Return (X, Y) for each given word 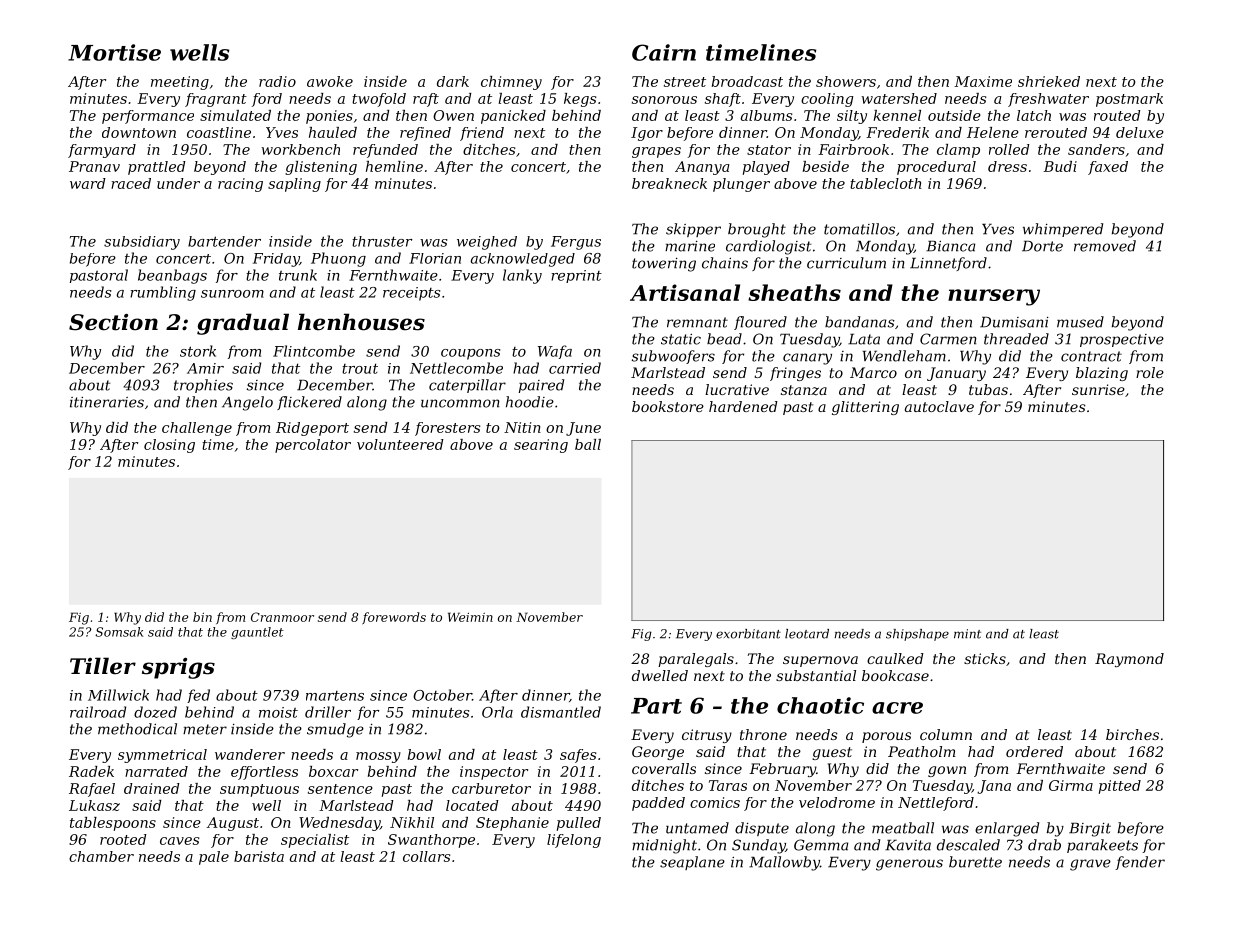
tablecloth (886, 183)
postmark (1129, 100)
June (583, 429)
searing (541, 446)
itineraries (107, 402)
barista (259, 856)
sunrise (1098, 389)
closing (169, 446)
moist (278, 712)
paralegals (696, 660)
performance (148, 117)
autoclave (939, 406)
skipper (693, 230)
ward (88, 183)
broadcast (747, 81)
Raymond (1129, 660)
